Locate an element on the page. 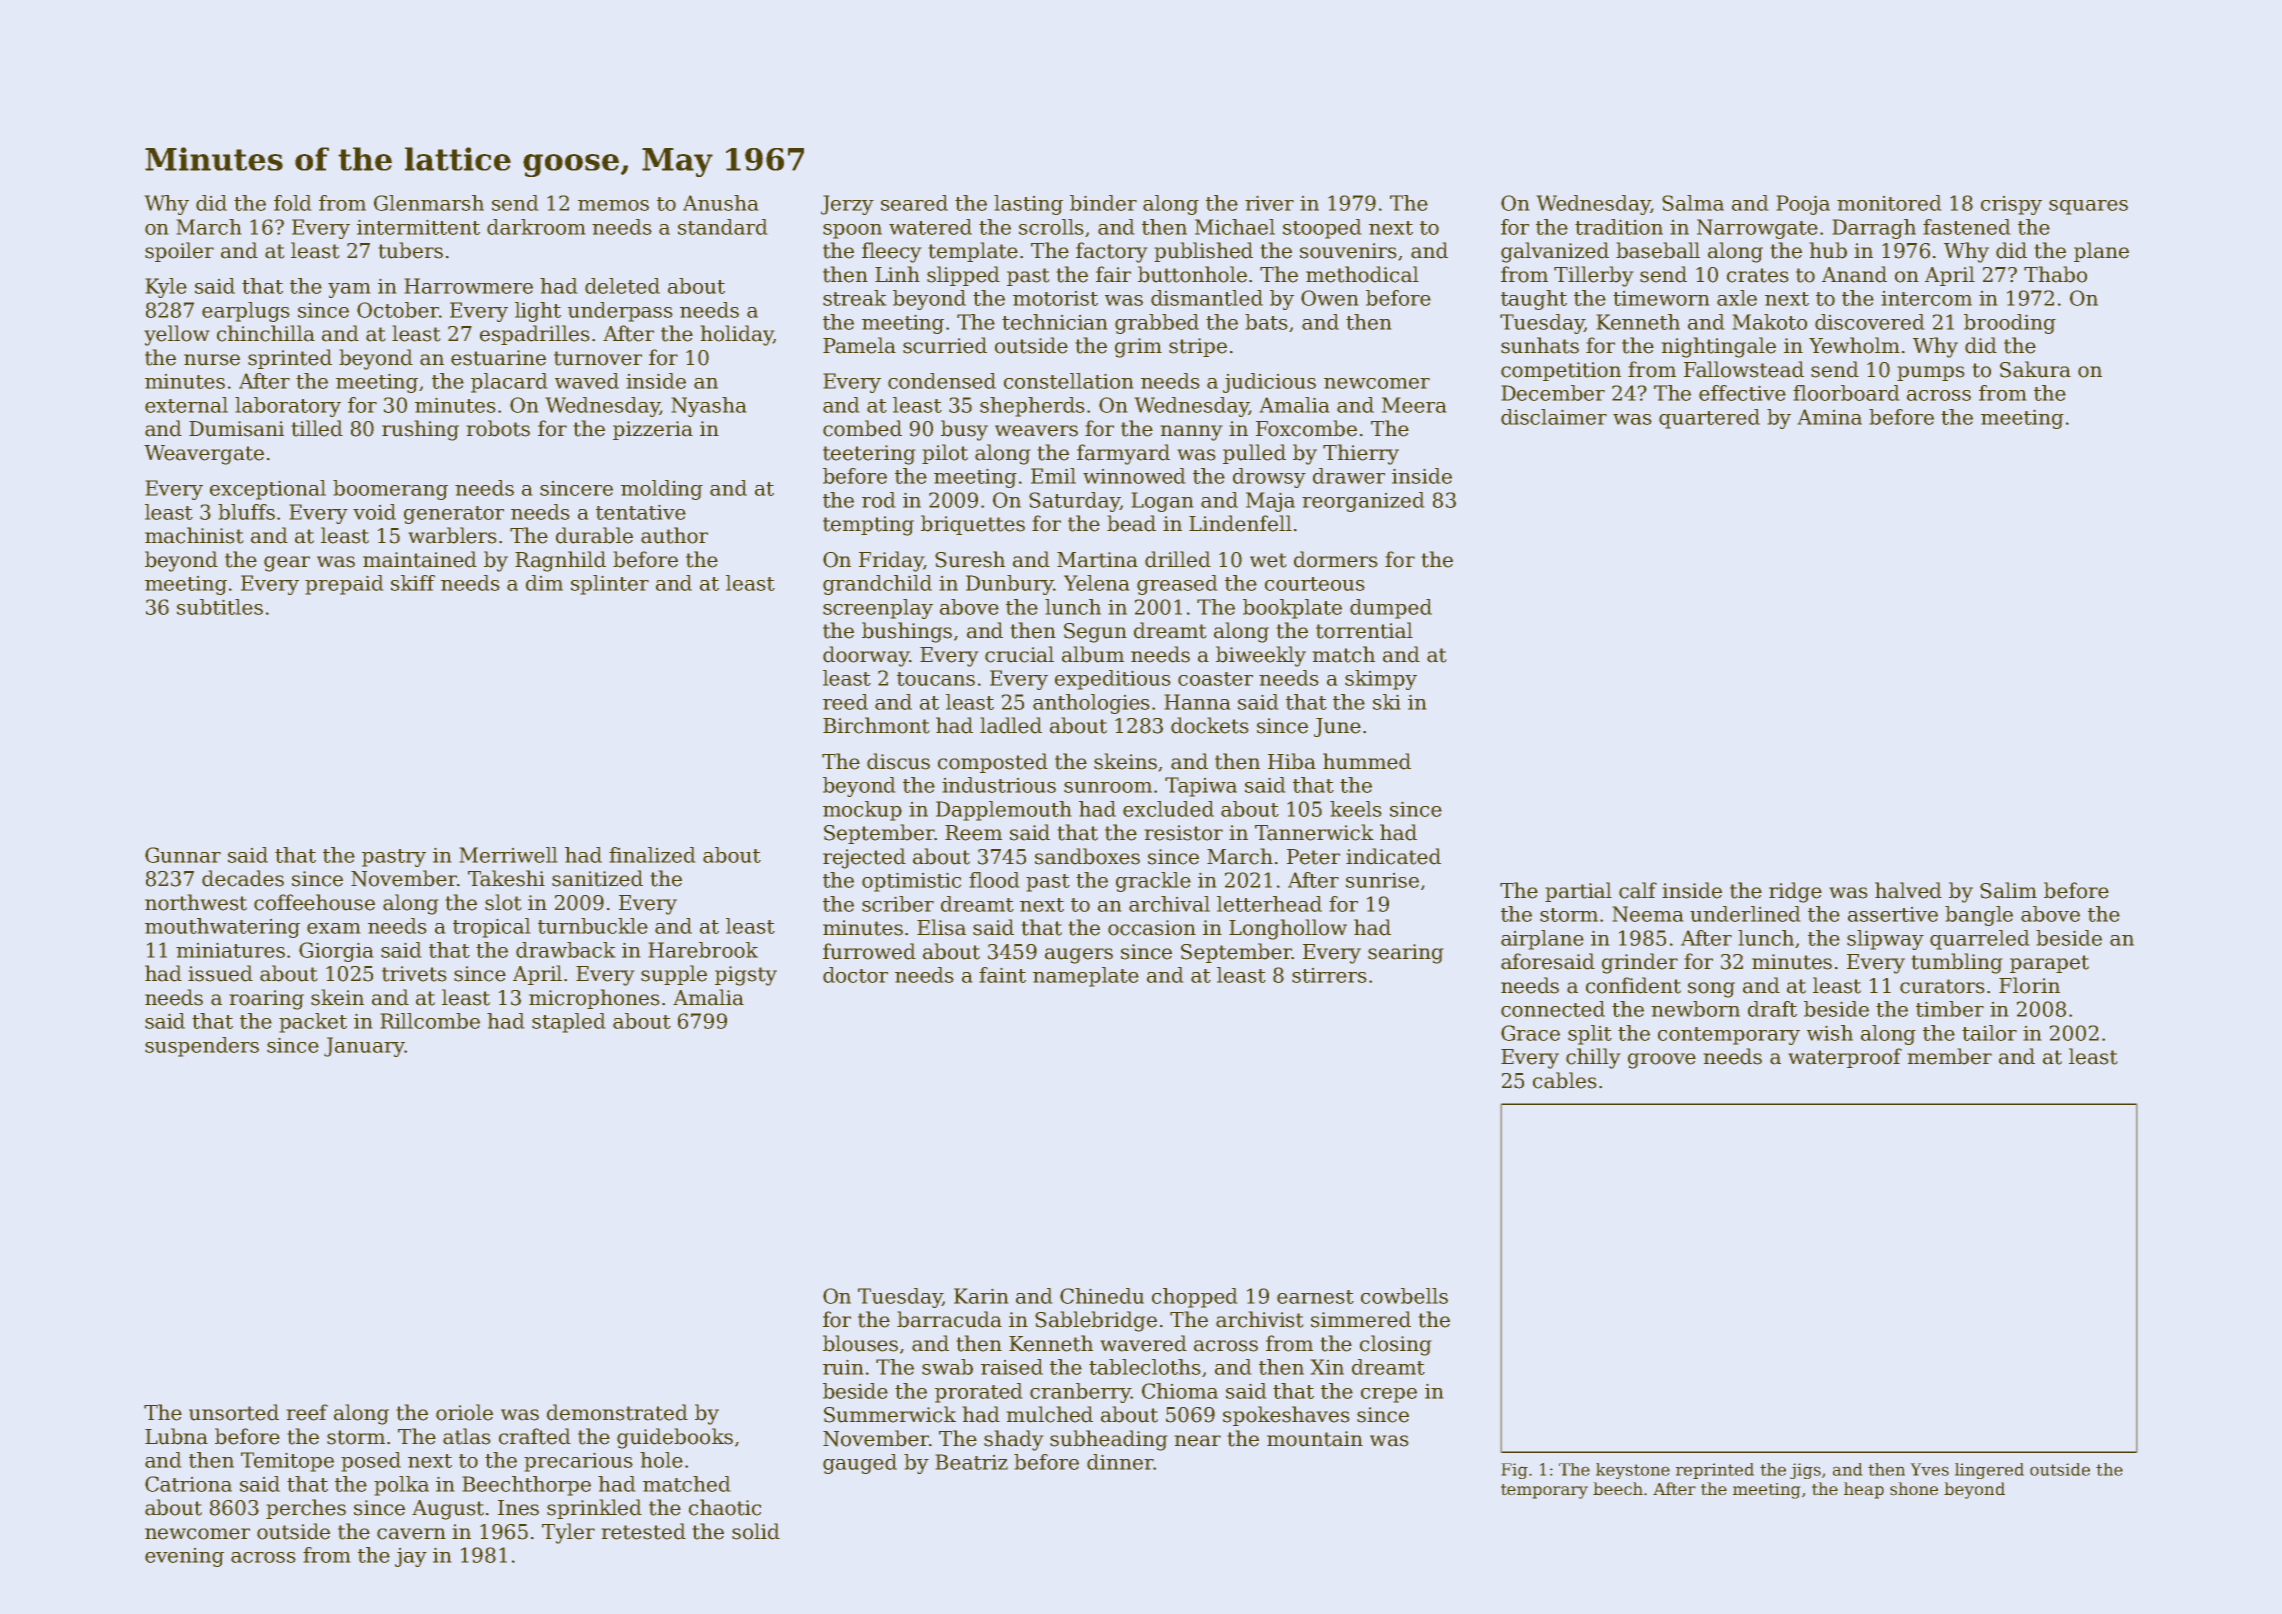 This document has height=1614, width=2282. skimpy is located at coordinates (1381, 680).
